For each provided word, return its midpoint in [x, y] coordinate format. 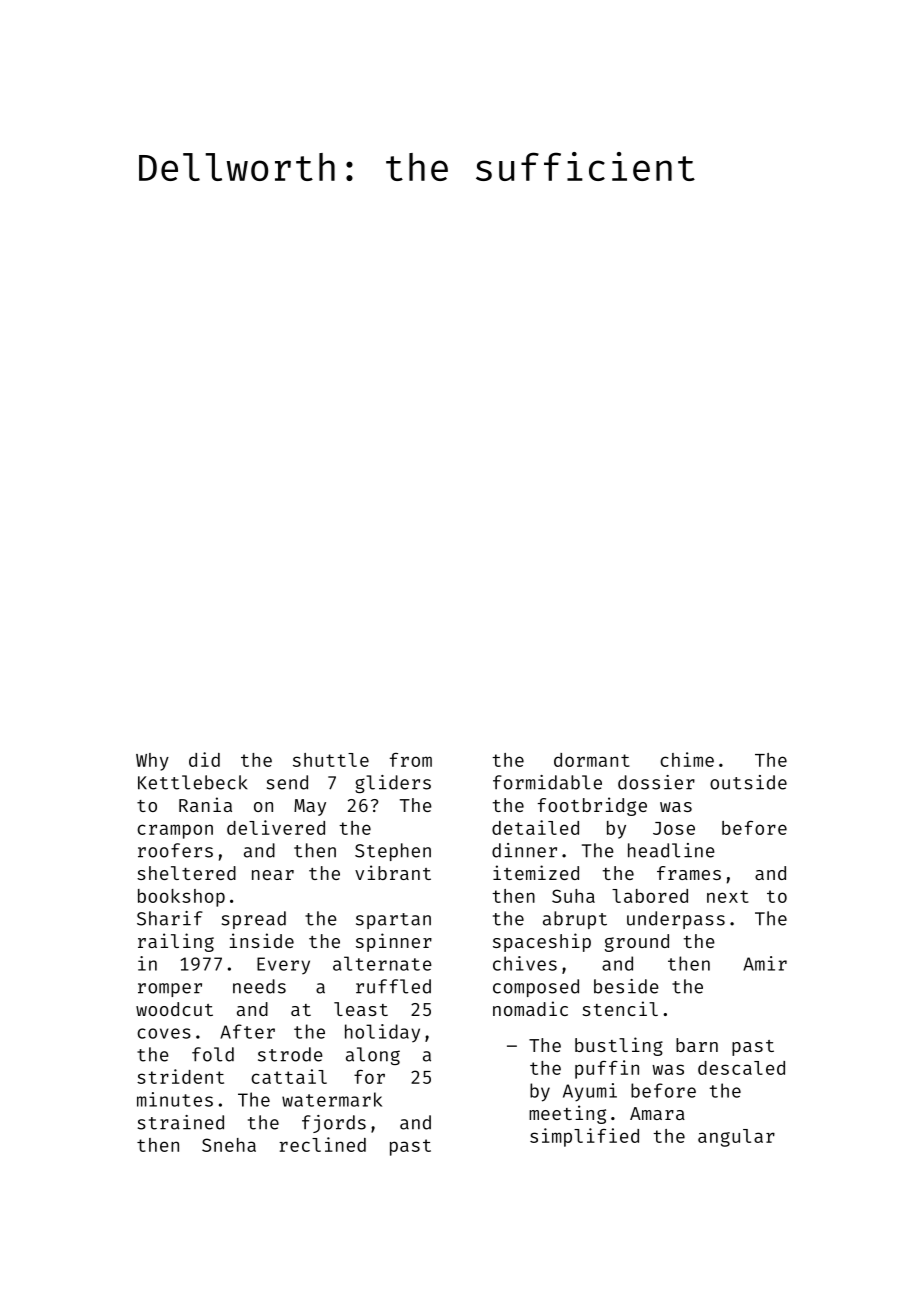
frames [689, 873]
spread [254, 920]
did [204, 759]
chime [687, 759]
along [373, 1056]
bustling [619, 1046]
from [411, 760]
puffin [607, 1069]
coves [164, 1033]
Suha [573, 896]
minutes [175, 1099]
